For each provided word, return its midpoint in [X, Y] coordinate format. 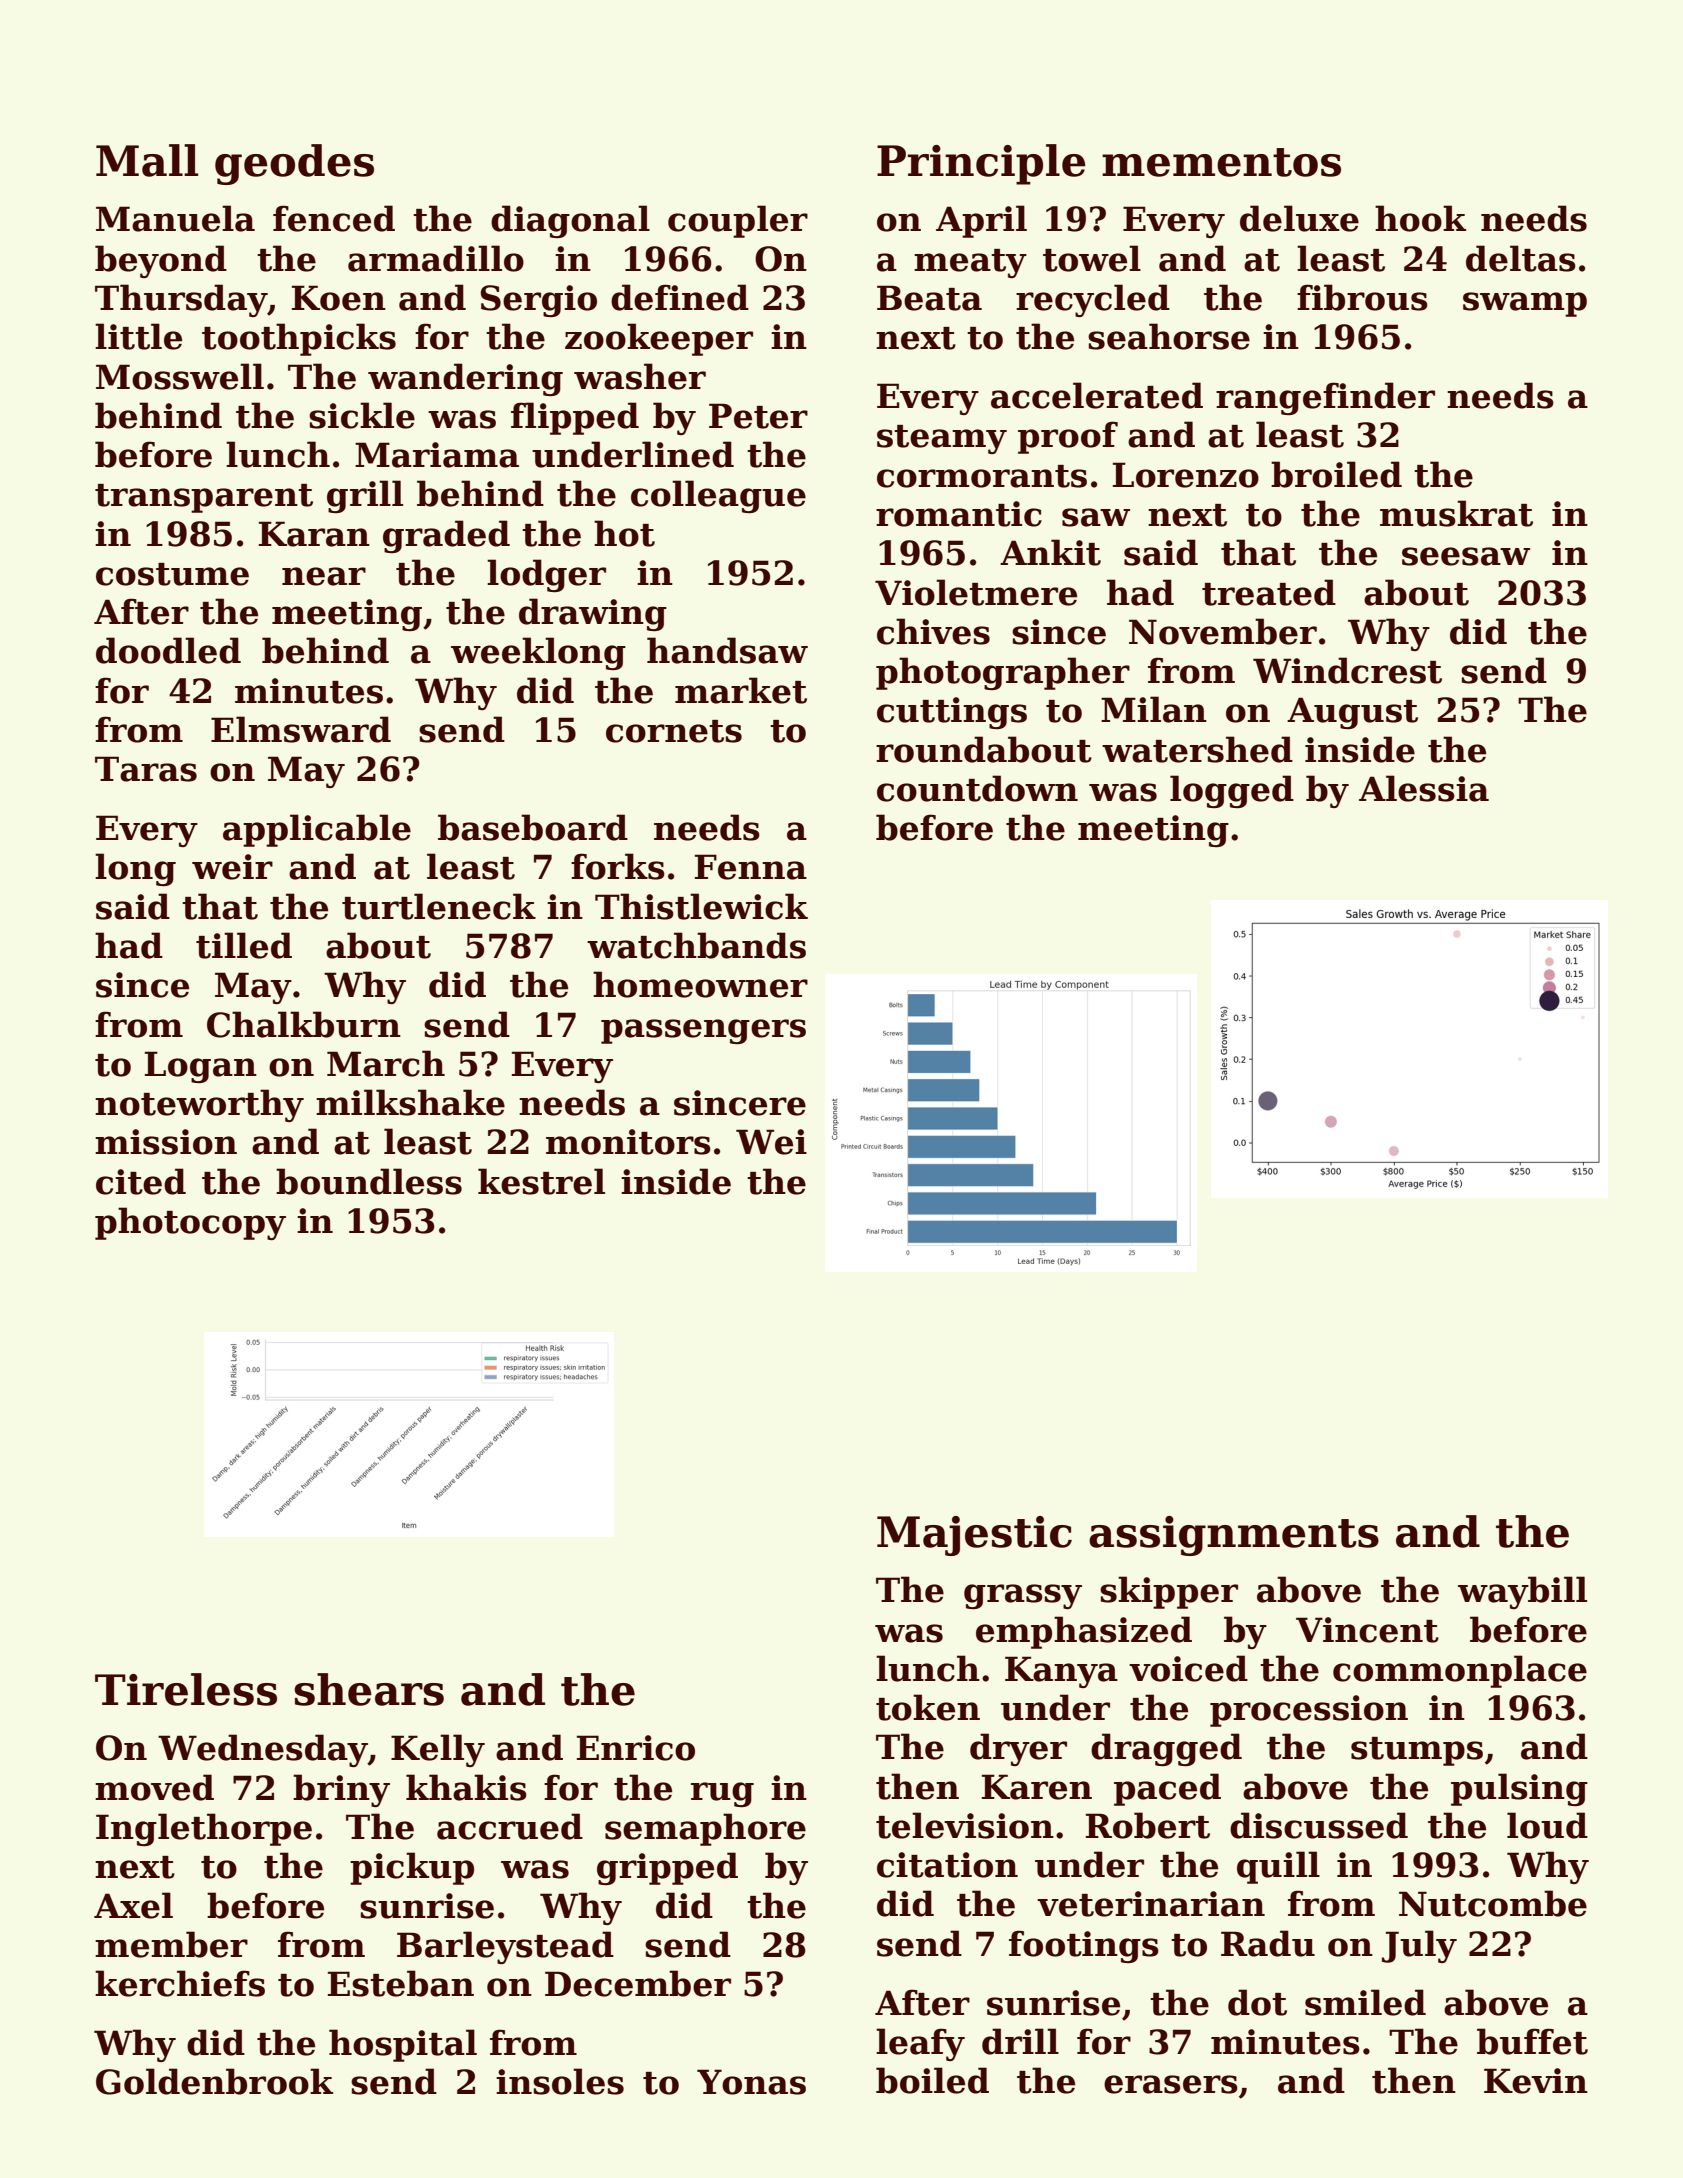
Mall [147, 160]
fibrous [1362, 297]
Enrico [636, 1748]
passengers [703, 1031]
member [171, 1944]
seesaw [1466, 556]
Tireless [186, 1689]
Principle [981, 164]
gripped [667, 1868]
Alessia [1424, 788]
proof [1068, 437]
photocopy [190, 1223]
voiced [1188, 1668]
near [324, 576]
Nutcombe [1493, 1903]
